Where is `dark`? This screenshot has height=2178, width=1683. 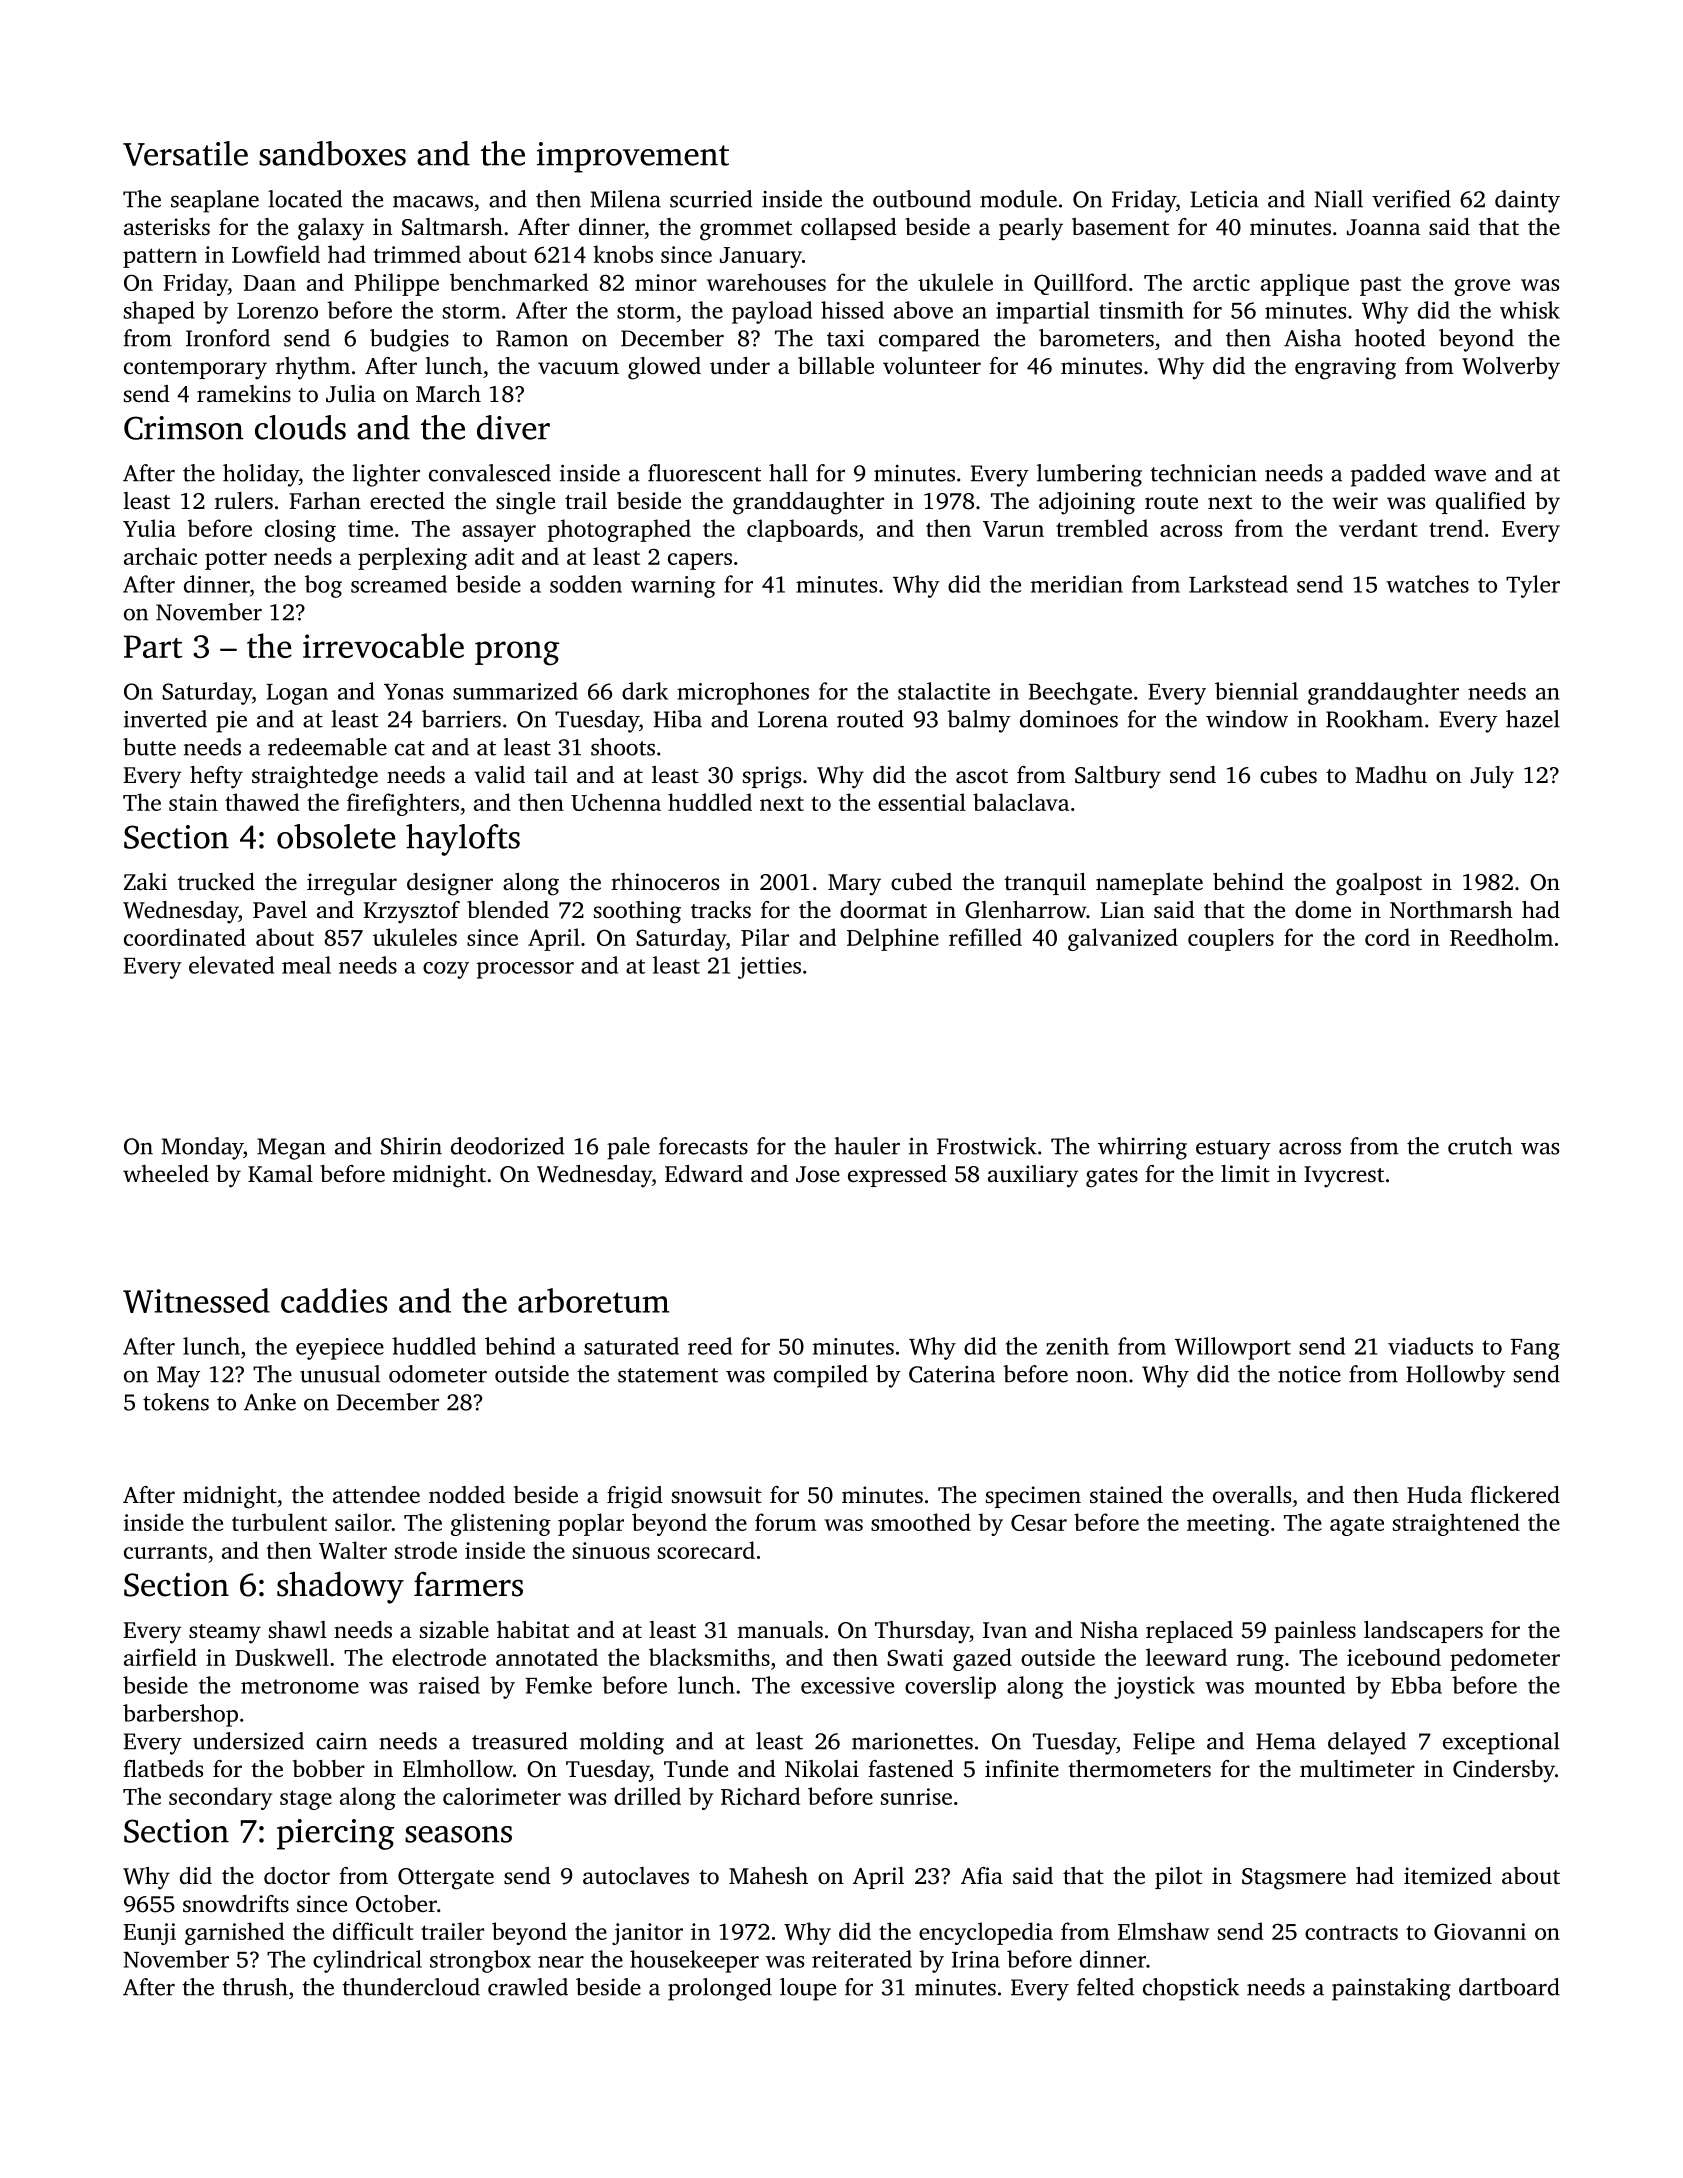
dark is located at coordinates (645, 691).
